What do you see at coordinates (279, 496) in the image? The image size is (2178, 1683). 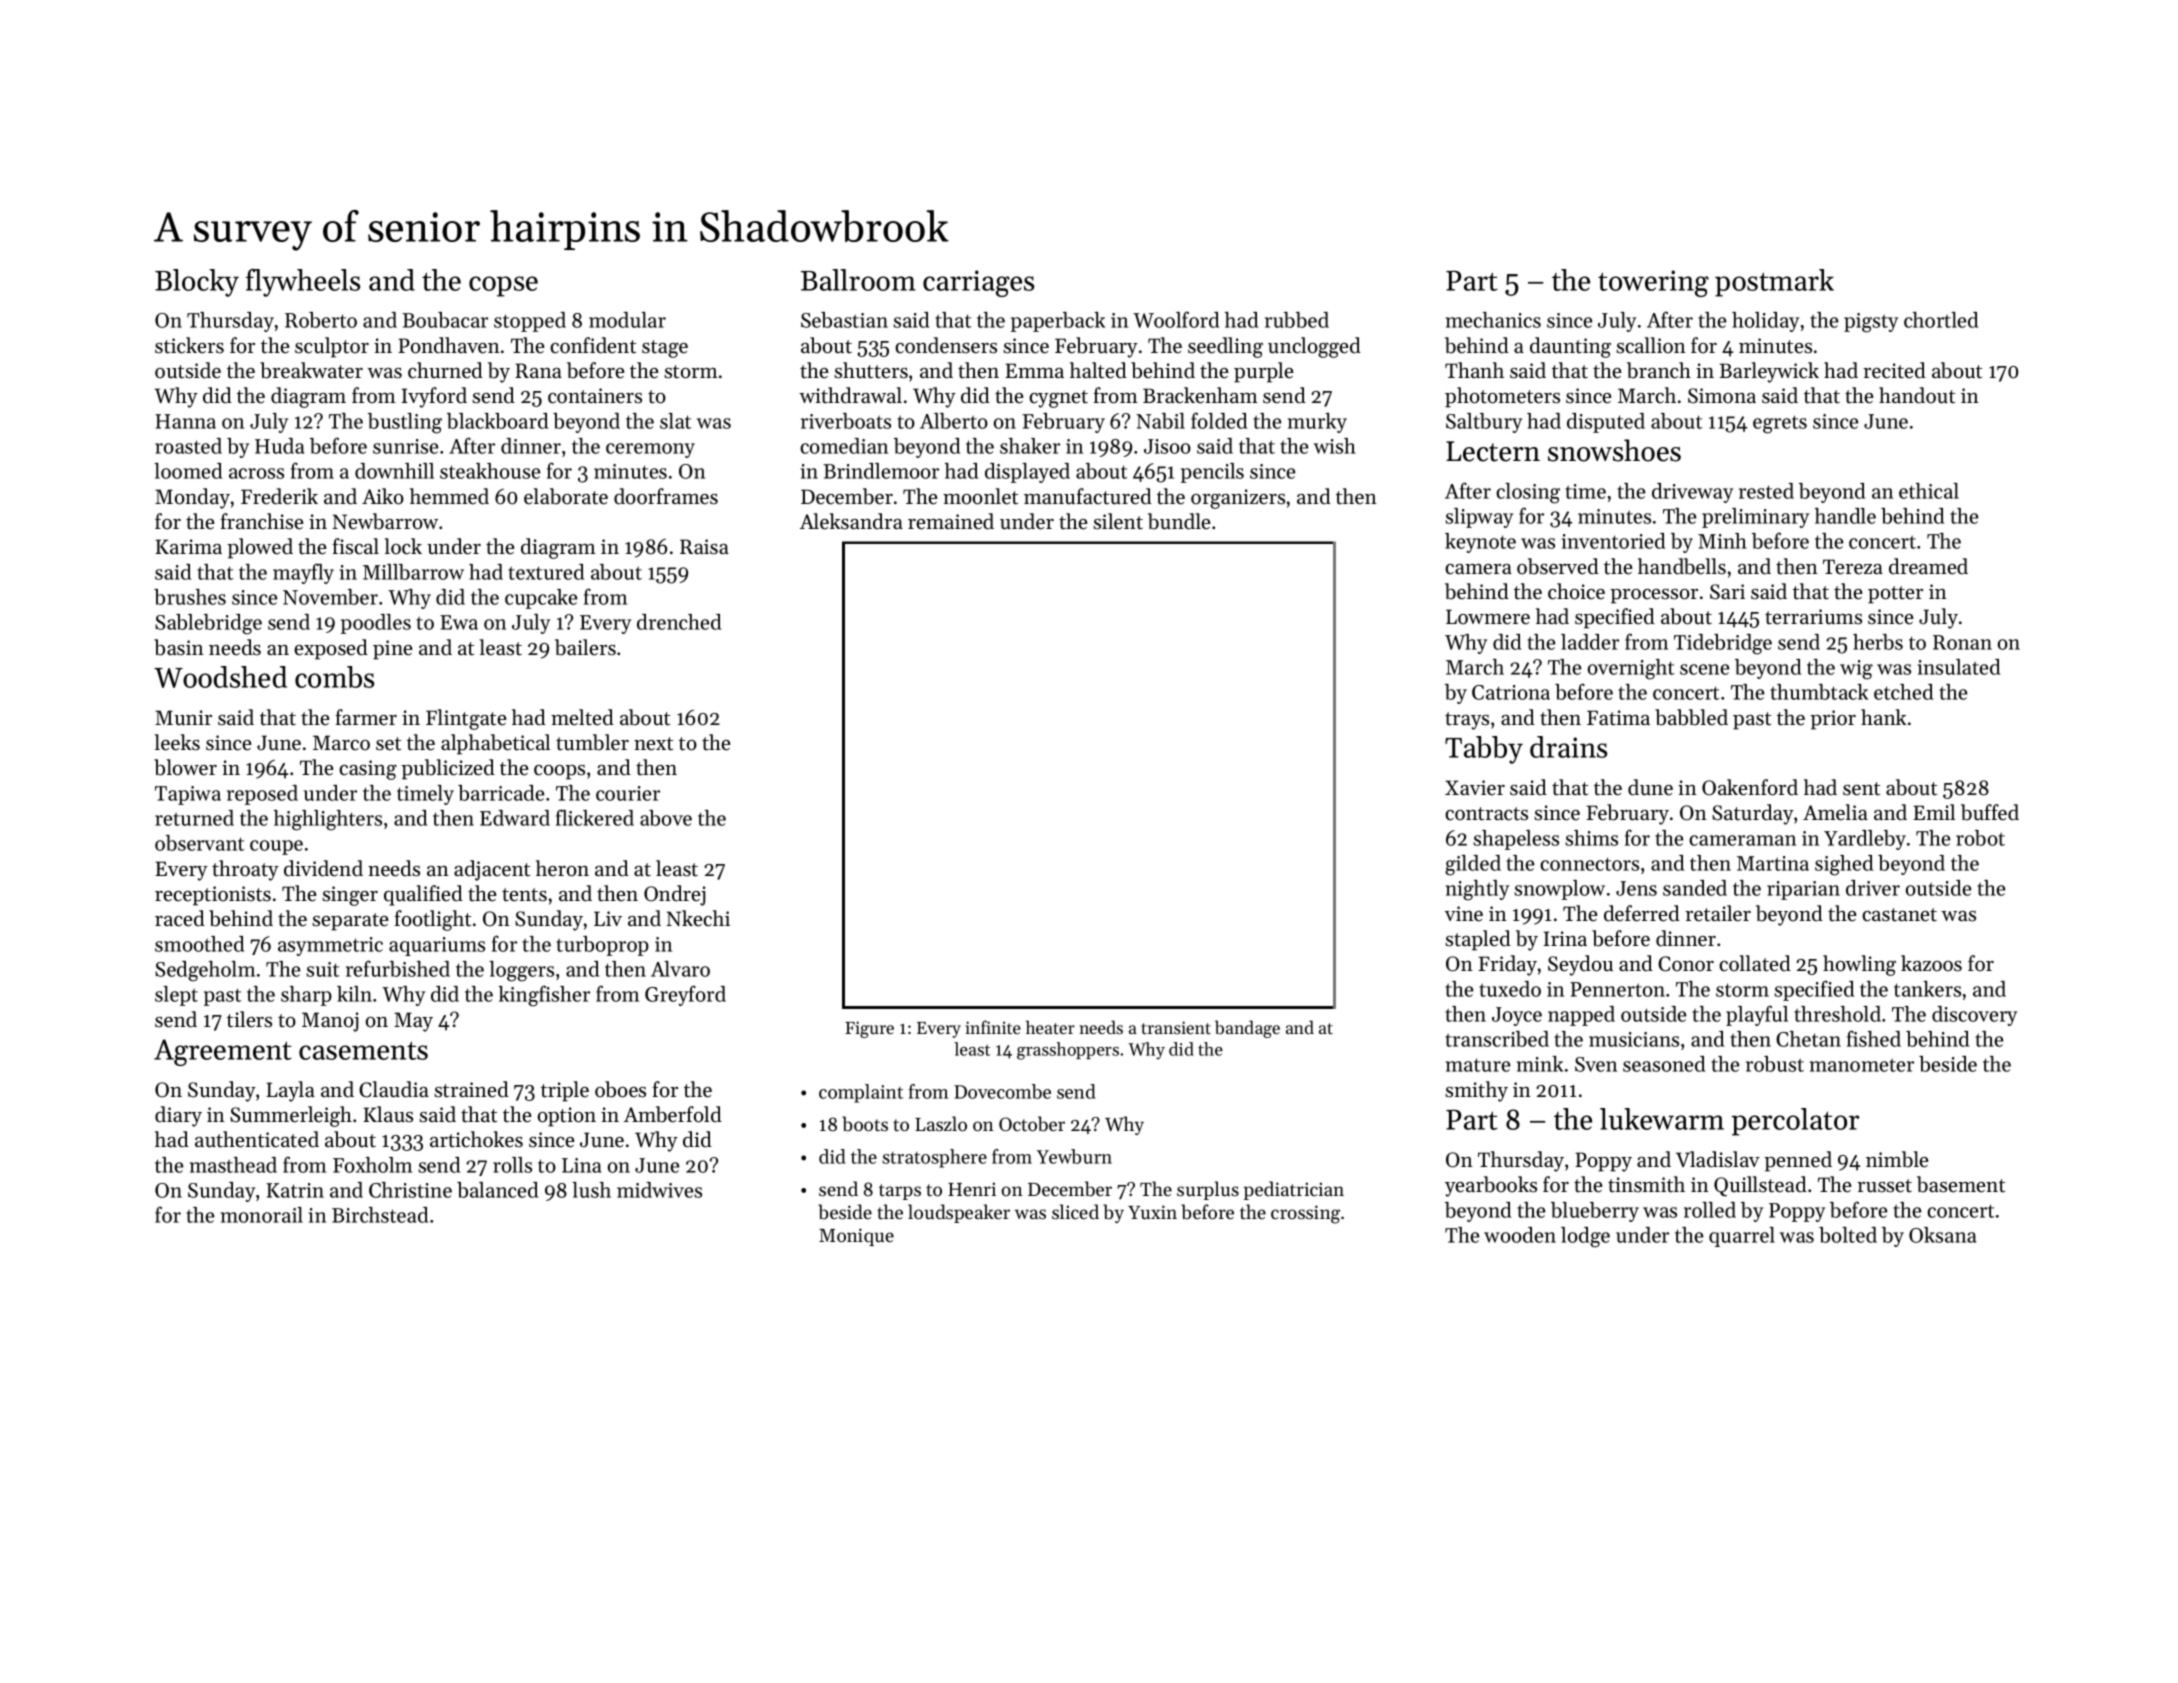 I see `Frederik` at bounding box center [279, 496].
